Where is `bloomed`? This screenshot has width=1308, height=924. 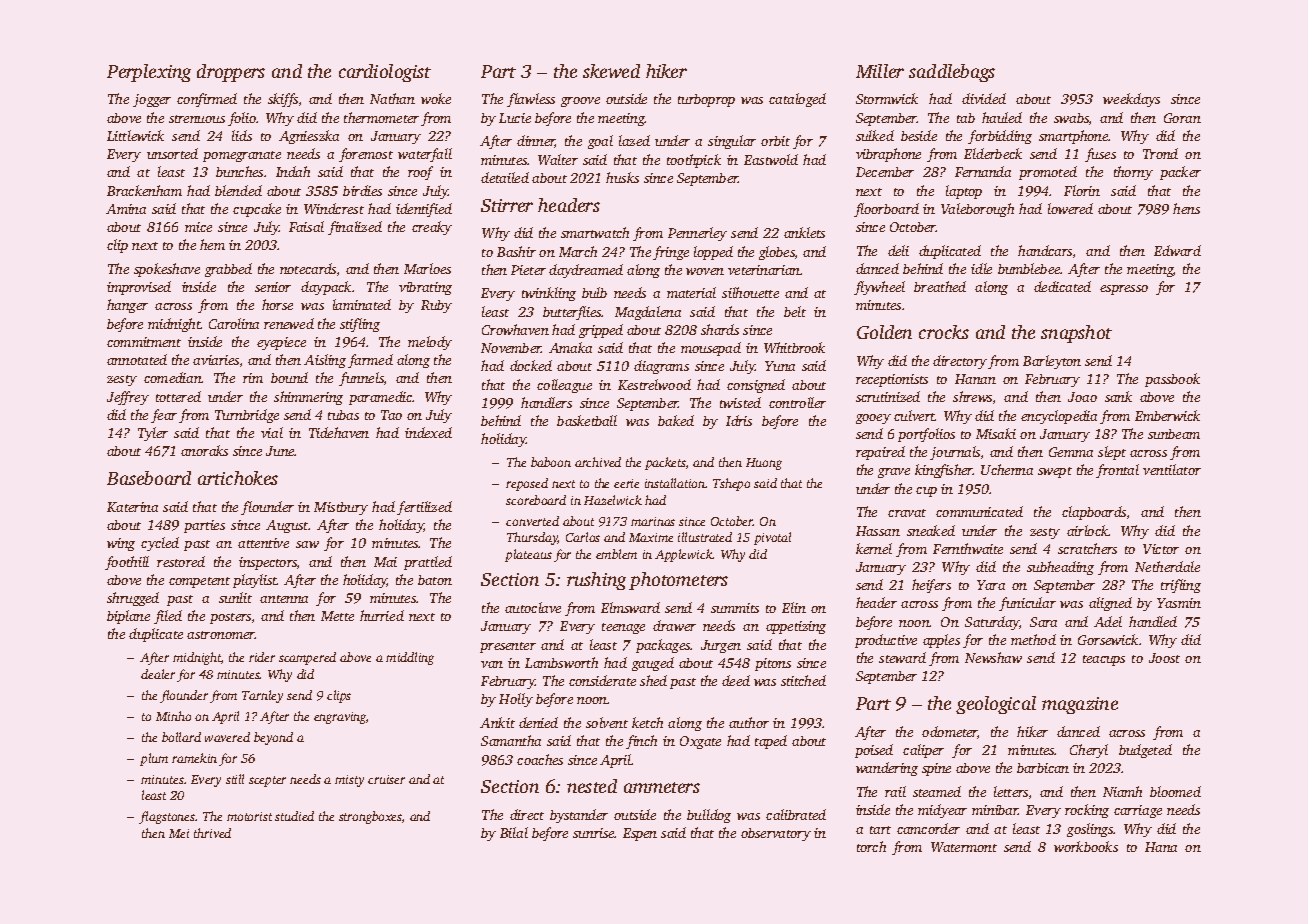 bloomed is located at coordinates (1175, 791).
